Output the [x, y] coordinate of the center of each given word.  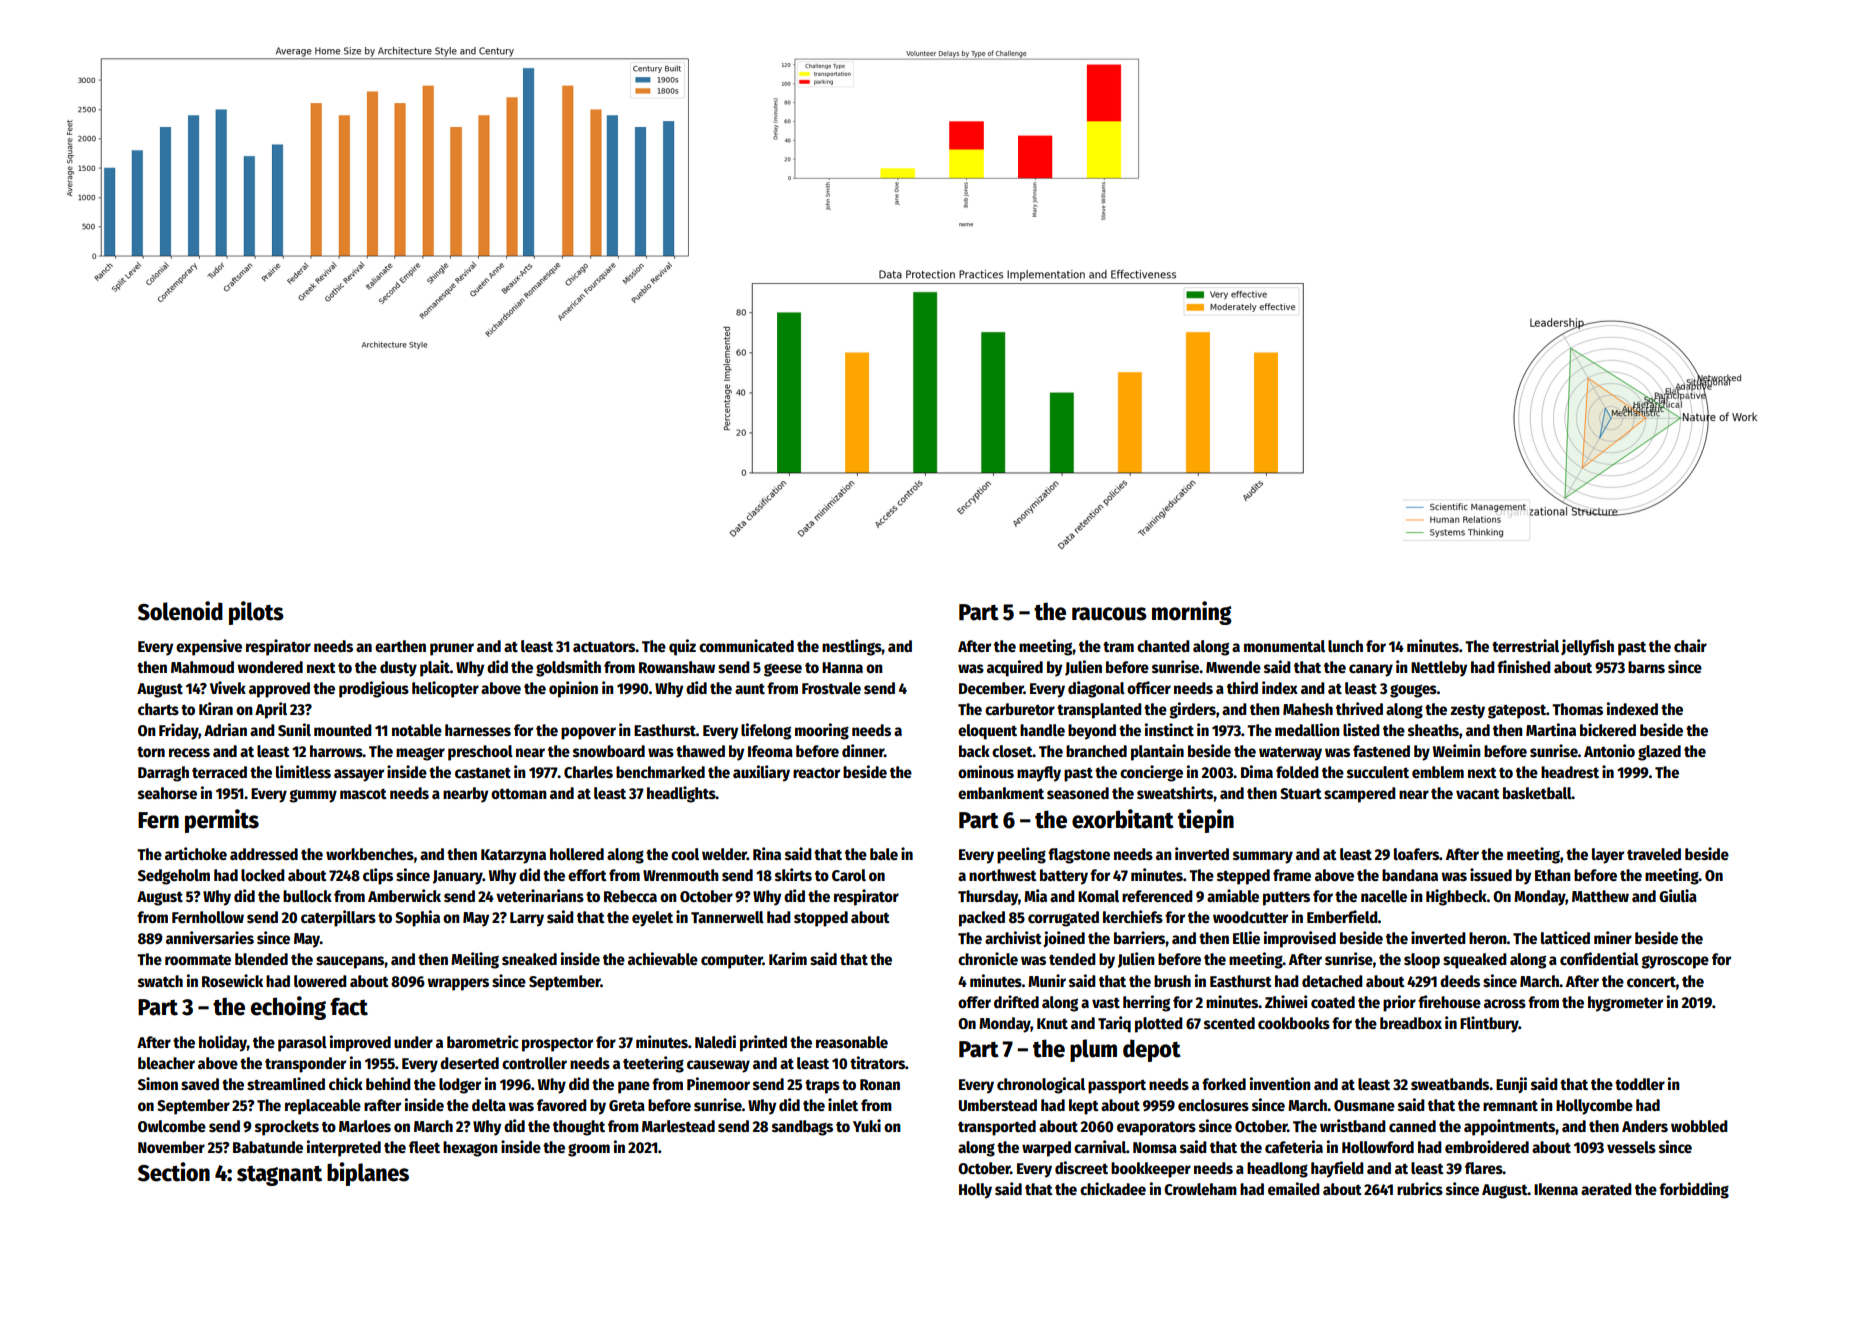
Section [174, 1172]
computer [732, 962]
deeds [1460, 981]
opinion [573, 689]
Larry [527, 919]
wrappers [458, 984]
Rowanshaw [677, 667]
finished [1524, 667]
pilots [256, 613]
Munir [1047, 980]
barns [1646, 667]
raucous [1109, 614]
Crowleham [1200, 1189]
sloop [1422, 961]
